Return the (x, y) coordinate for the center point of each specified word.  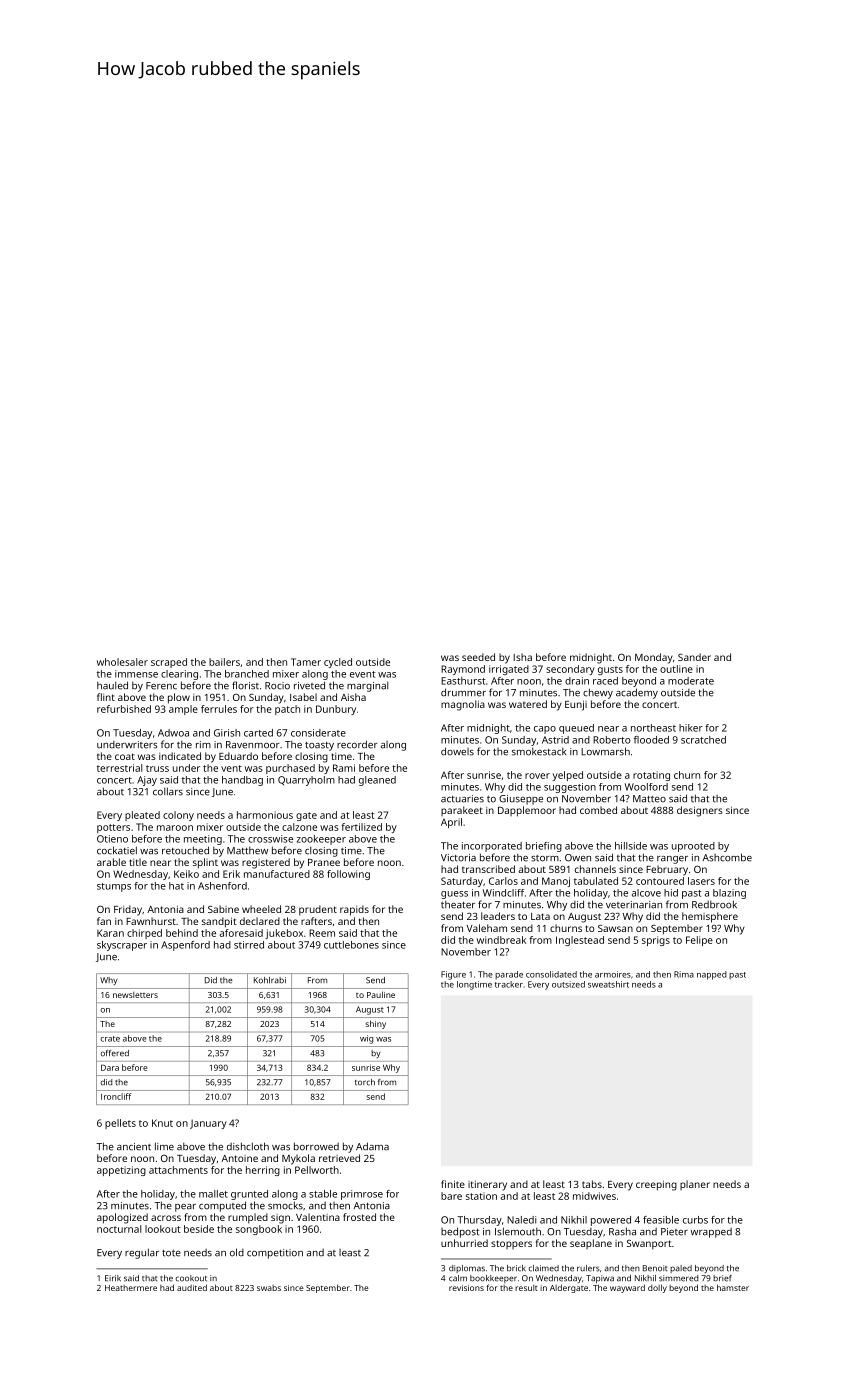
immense (136, 674)
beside (199, 1229)
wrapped (711, 1233)
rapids (354, 910)
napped (712, 975)
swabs (269, 1288)
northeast (653, 728)
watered (528, 704)
